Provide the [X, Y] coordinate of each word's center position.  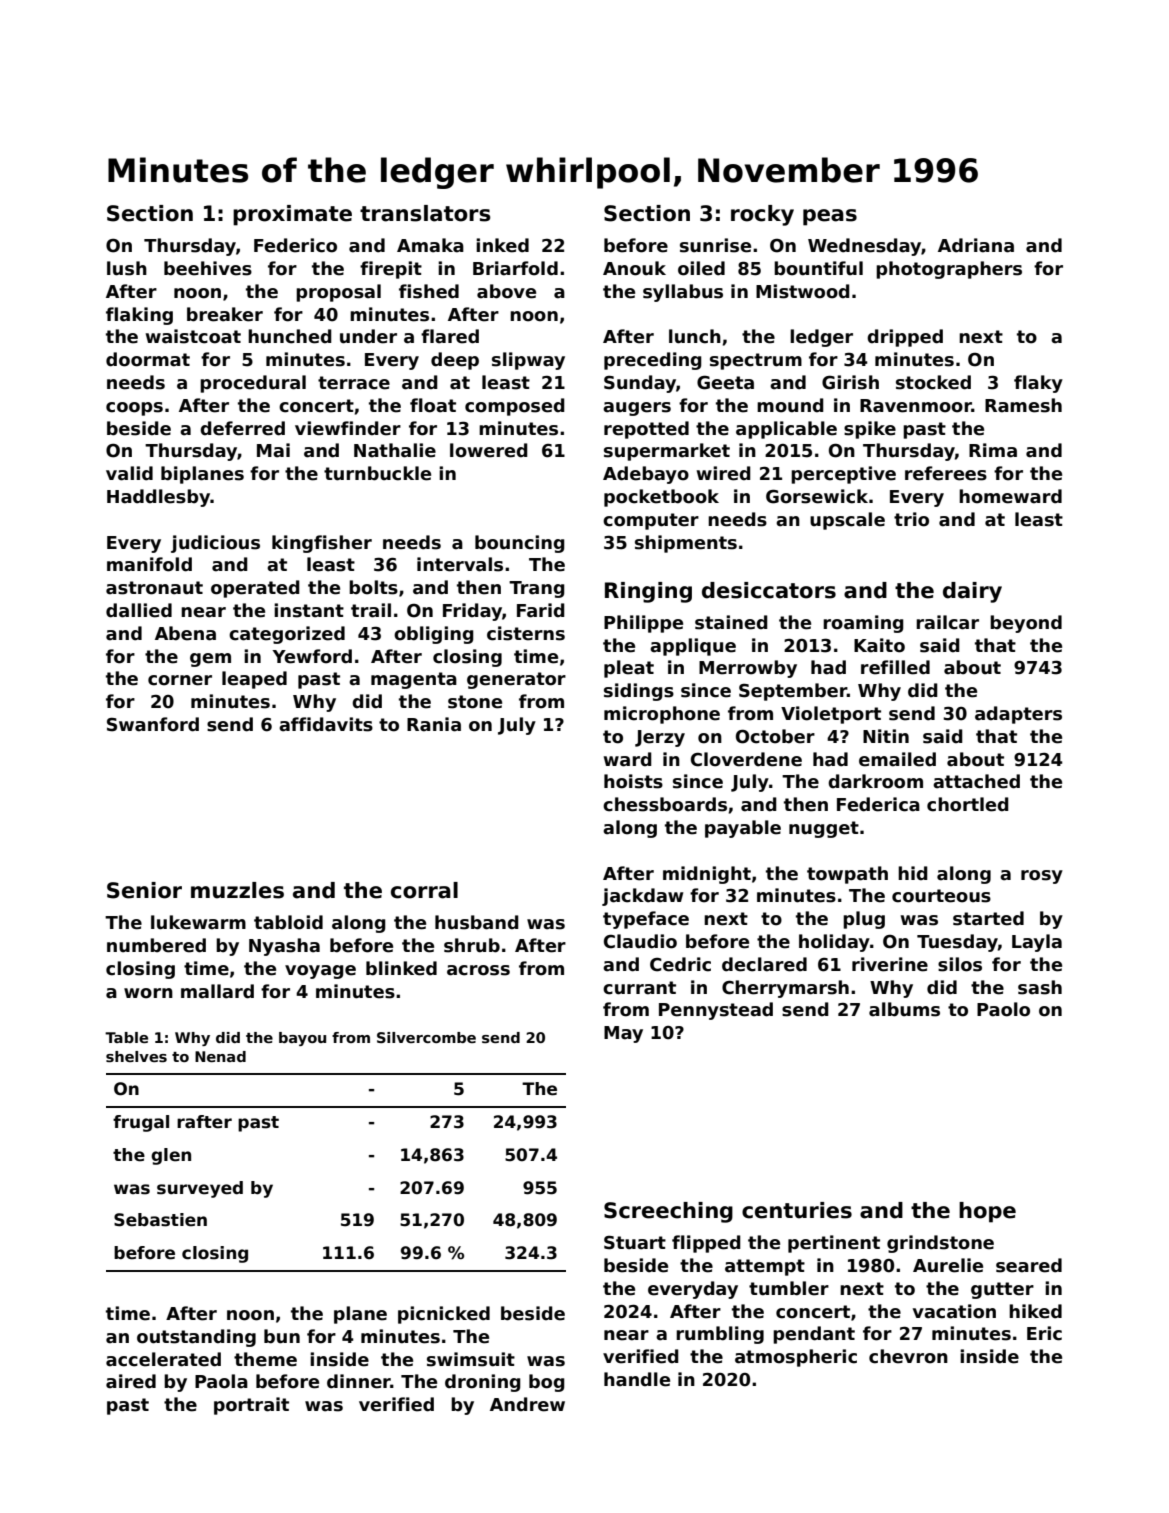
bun [282, 1336]
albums [904, 1009]
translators [425, 213]
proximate [292, 215]
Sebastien [160, 1220]
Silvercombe [426, 1037]
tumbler [789, 1288]
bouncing [520, 544]
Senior [144, 890]
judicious [215, 544]
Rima [993, 450]
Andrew [527, 1404]
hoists [633, 781]
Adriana [976, 245]
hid [913, 873]
